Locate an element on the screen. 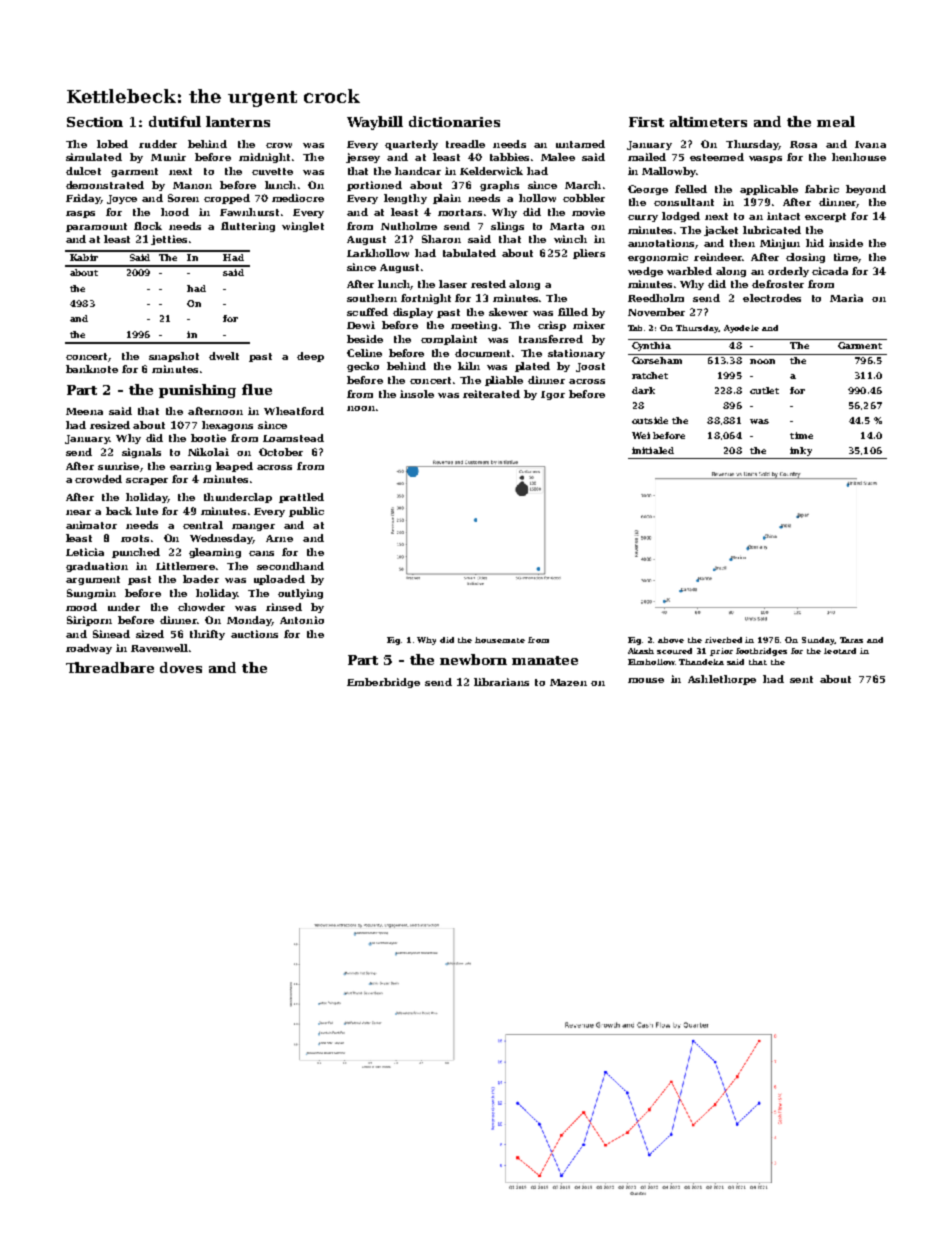  above is located at coordinates (671, 640).
